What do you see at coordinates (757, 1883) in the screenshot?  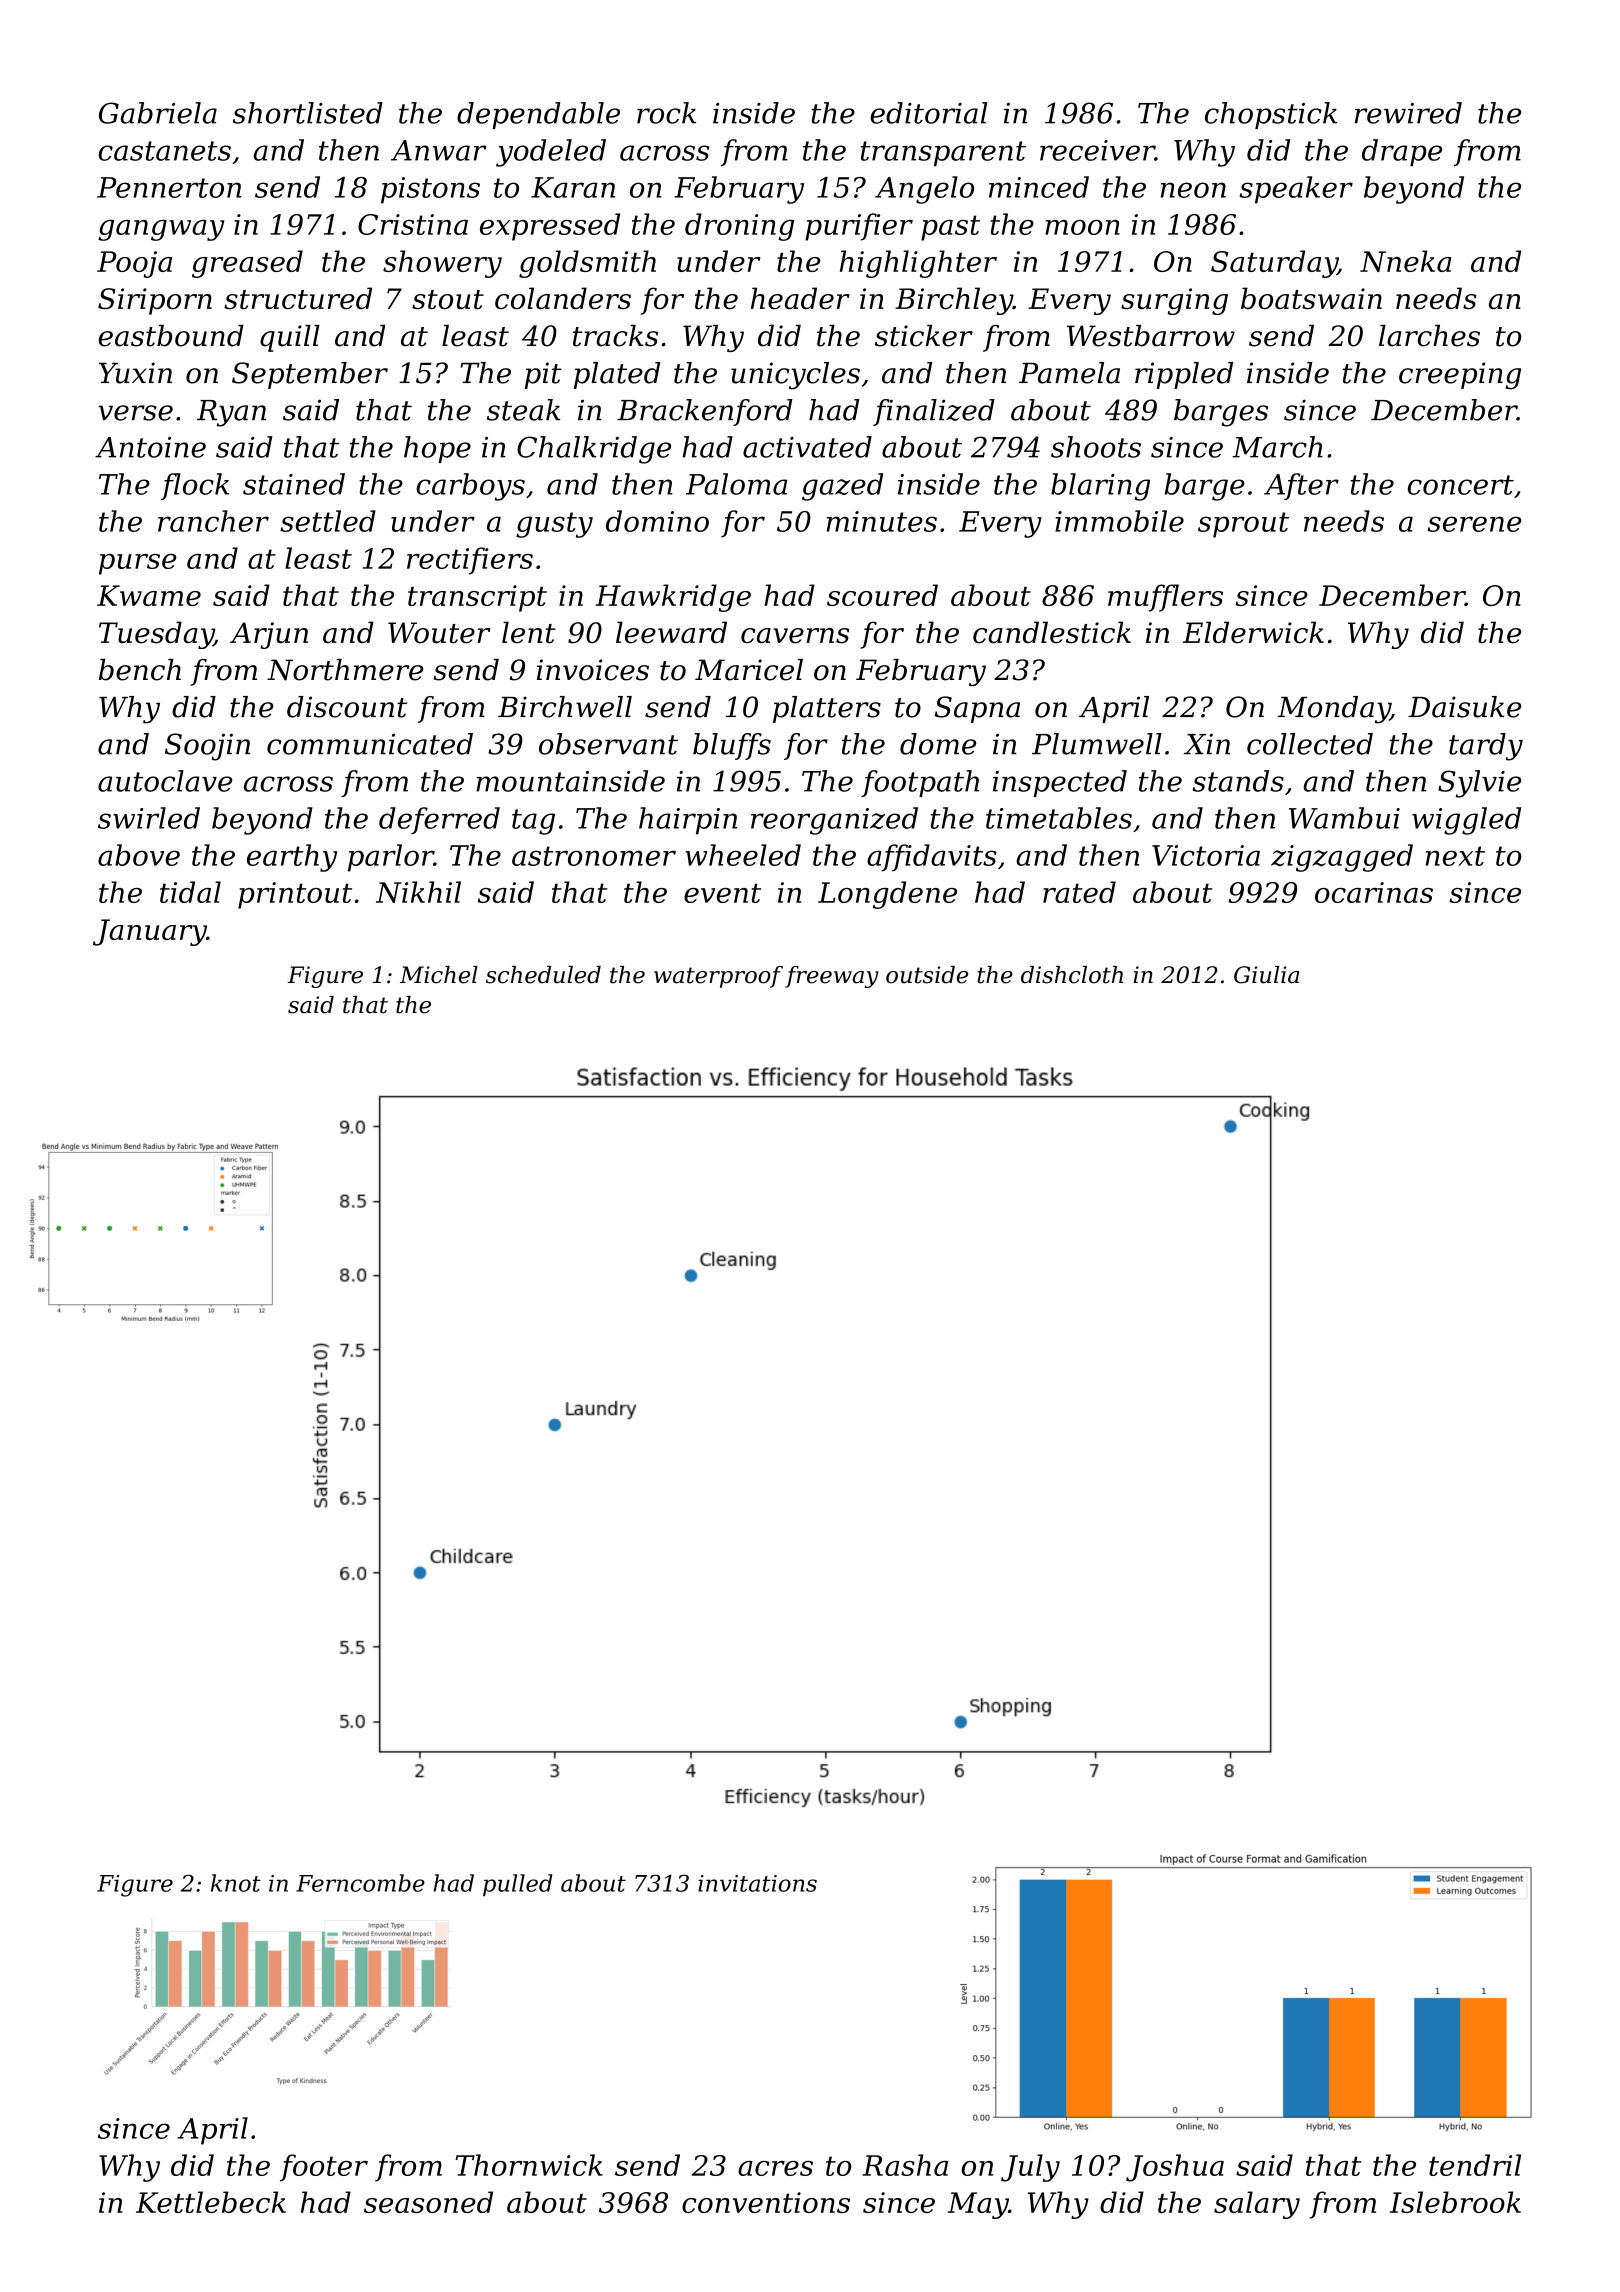 I see `invitations` at bounding box center [757, 1883].
